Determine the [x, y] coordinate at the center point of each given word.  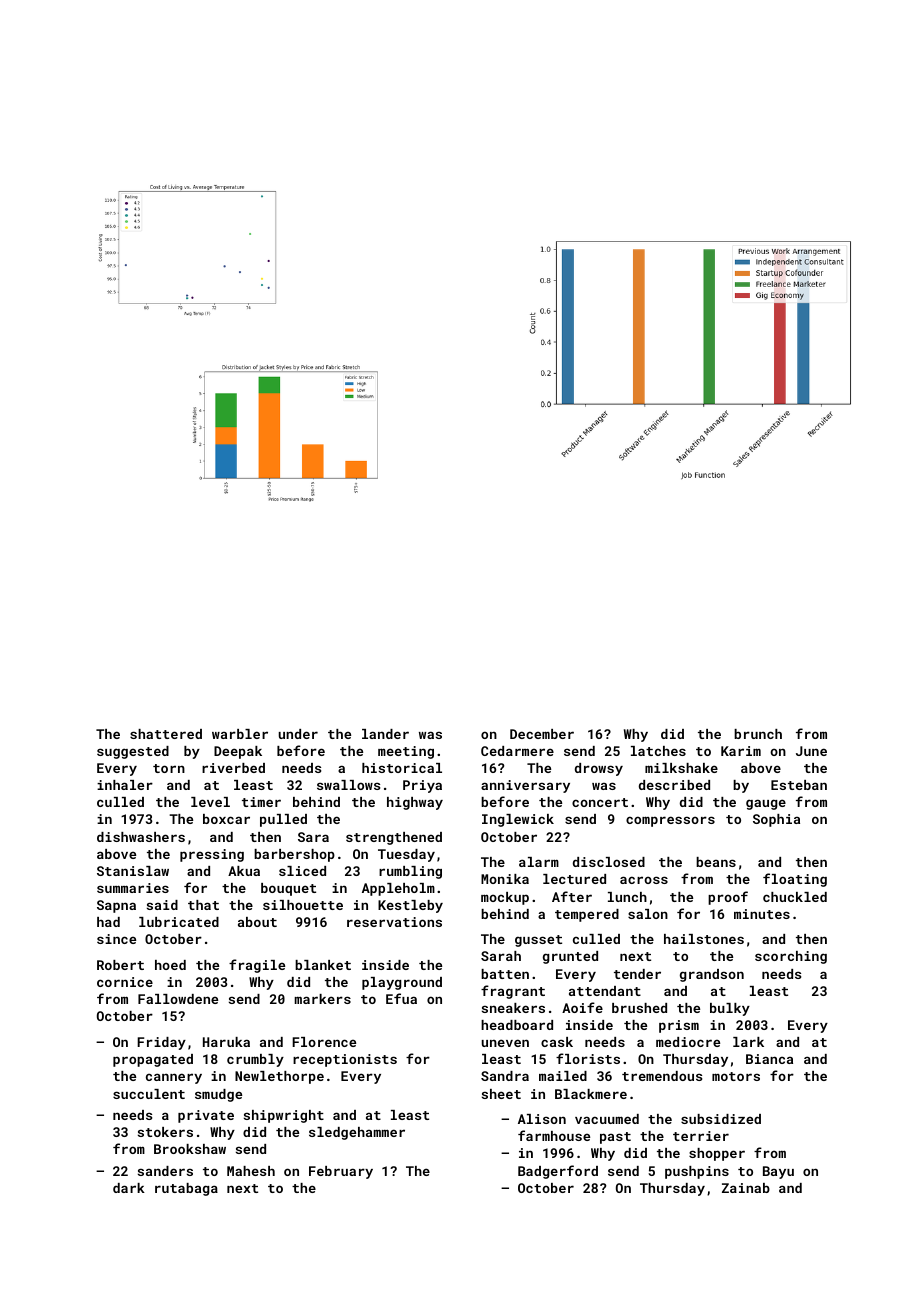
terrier [701, 1136]
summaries [133, 888]
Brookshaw [190, 1149]
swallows [348, 785]
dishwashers [141, 837]
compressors [670, 821]
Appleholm [398, 889]
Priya [422, 786]
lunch [627, 897]
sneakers [513, 1008]
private [206, 1116]
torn [169, 768]
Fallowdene [178, 999]
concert [600, 802]
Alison [542, 1119]
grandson [712, 975]
